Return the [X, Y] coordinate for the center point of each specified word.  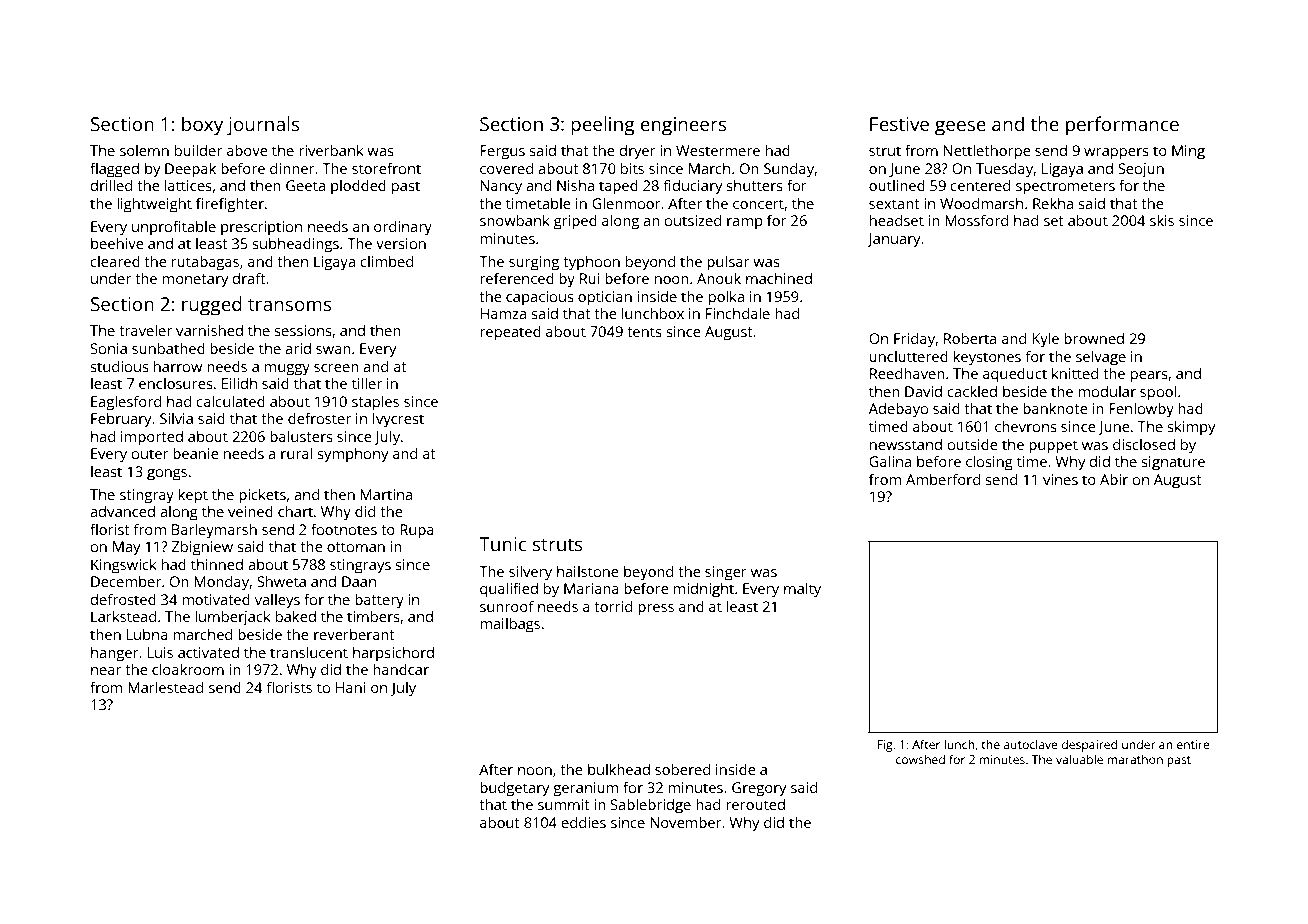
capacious [540, 298]
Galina [890, 461]
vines [1060, 479]
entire [1193, 744]
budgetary [515, 789]
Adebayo [898, 410]
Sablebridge [651, 806]
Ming [1188, 152]
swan [333, 350]
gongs [167, 475]
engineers [683, 126]
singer [726, 573]
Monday [222, 583]
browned [1094, 338]
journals [263, 126]
